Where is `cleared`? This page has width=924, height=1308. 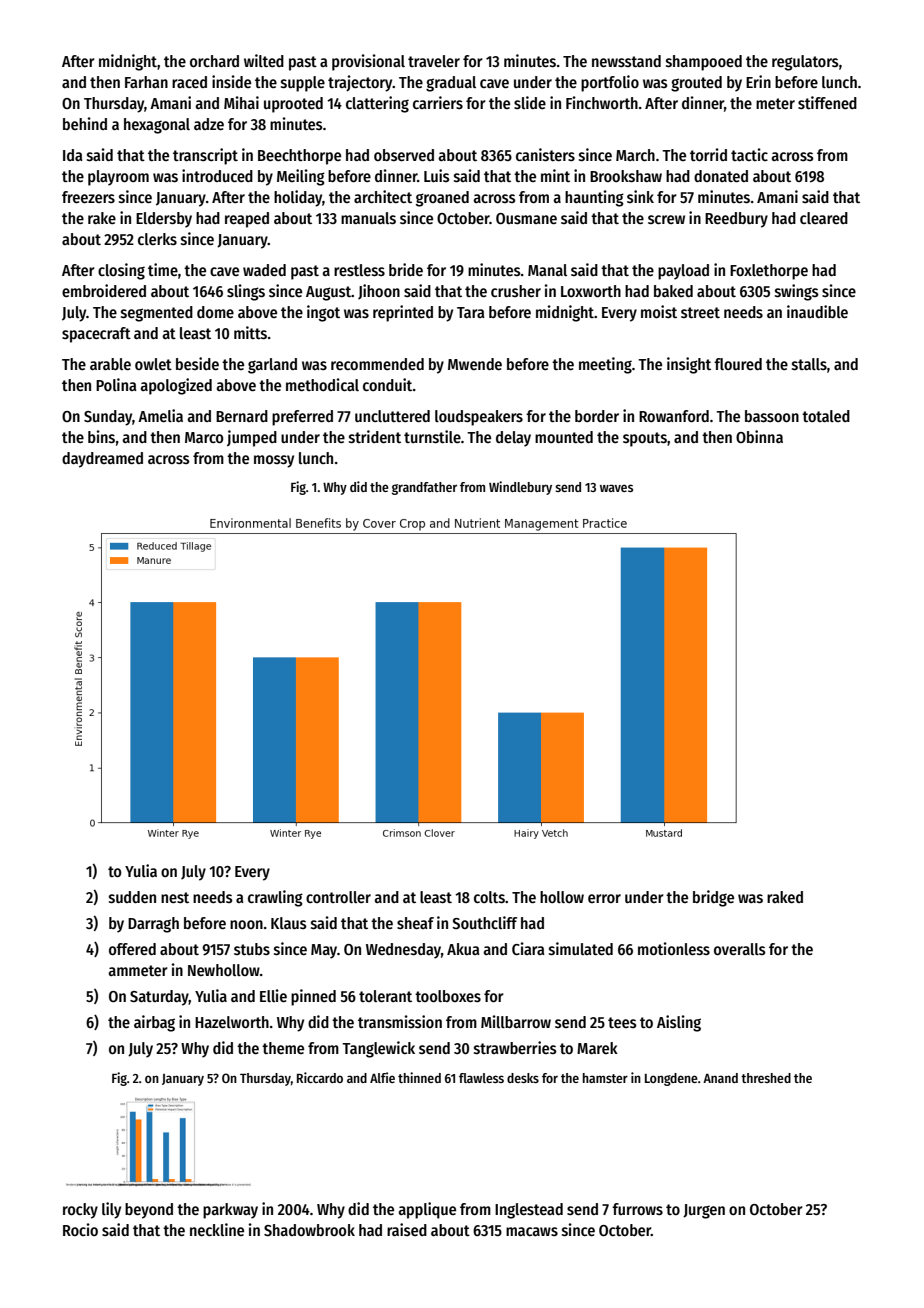
cleared is located at coordinates (824, 218).
